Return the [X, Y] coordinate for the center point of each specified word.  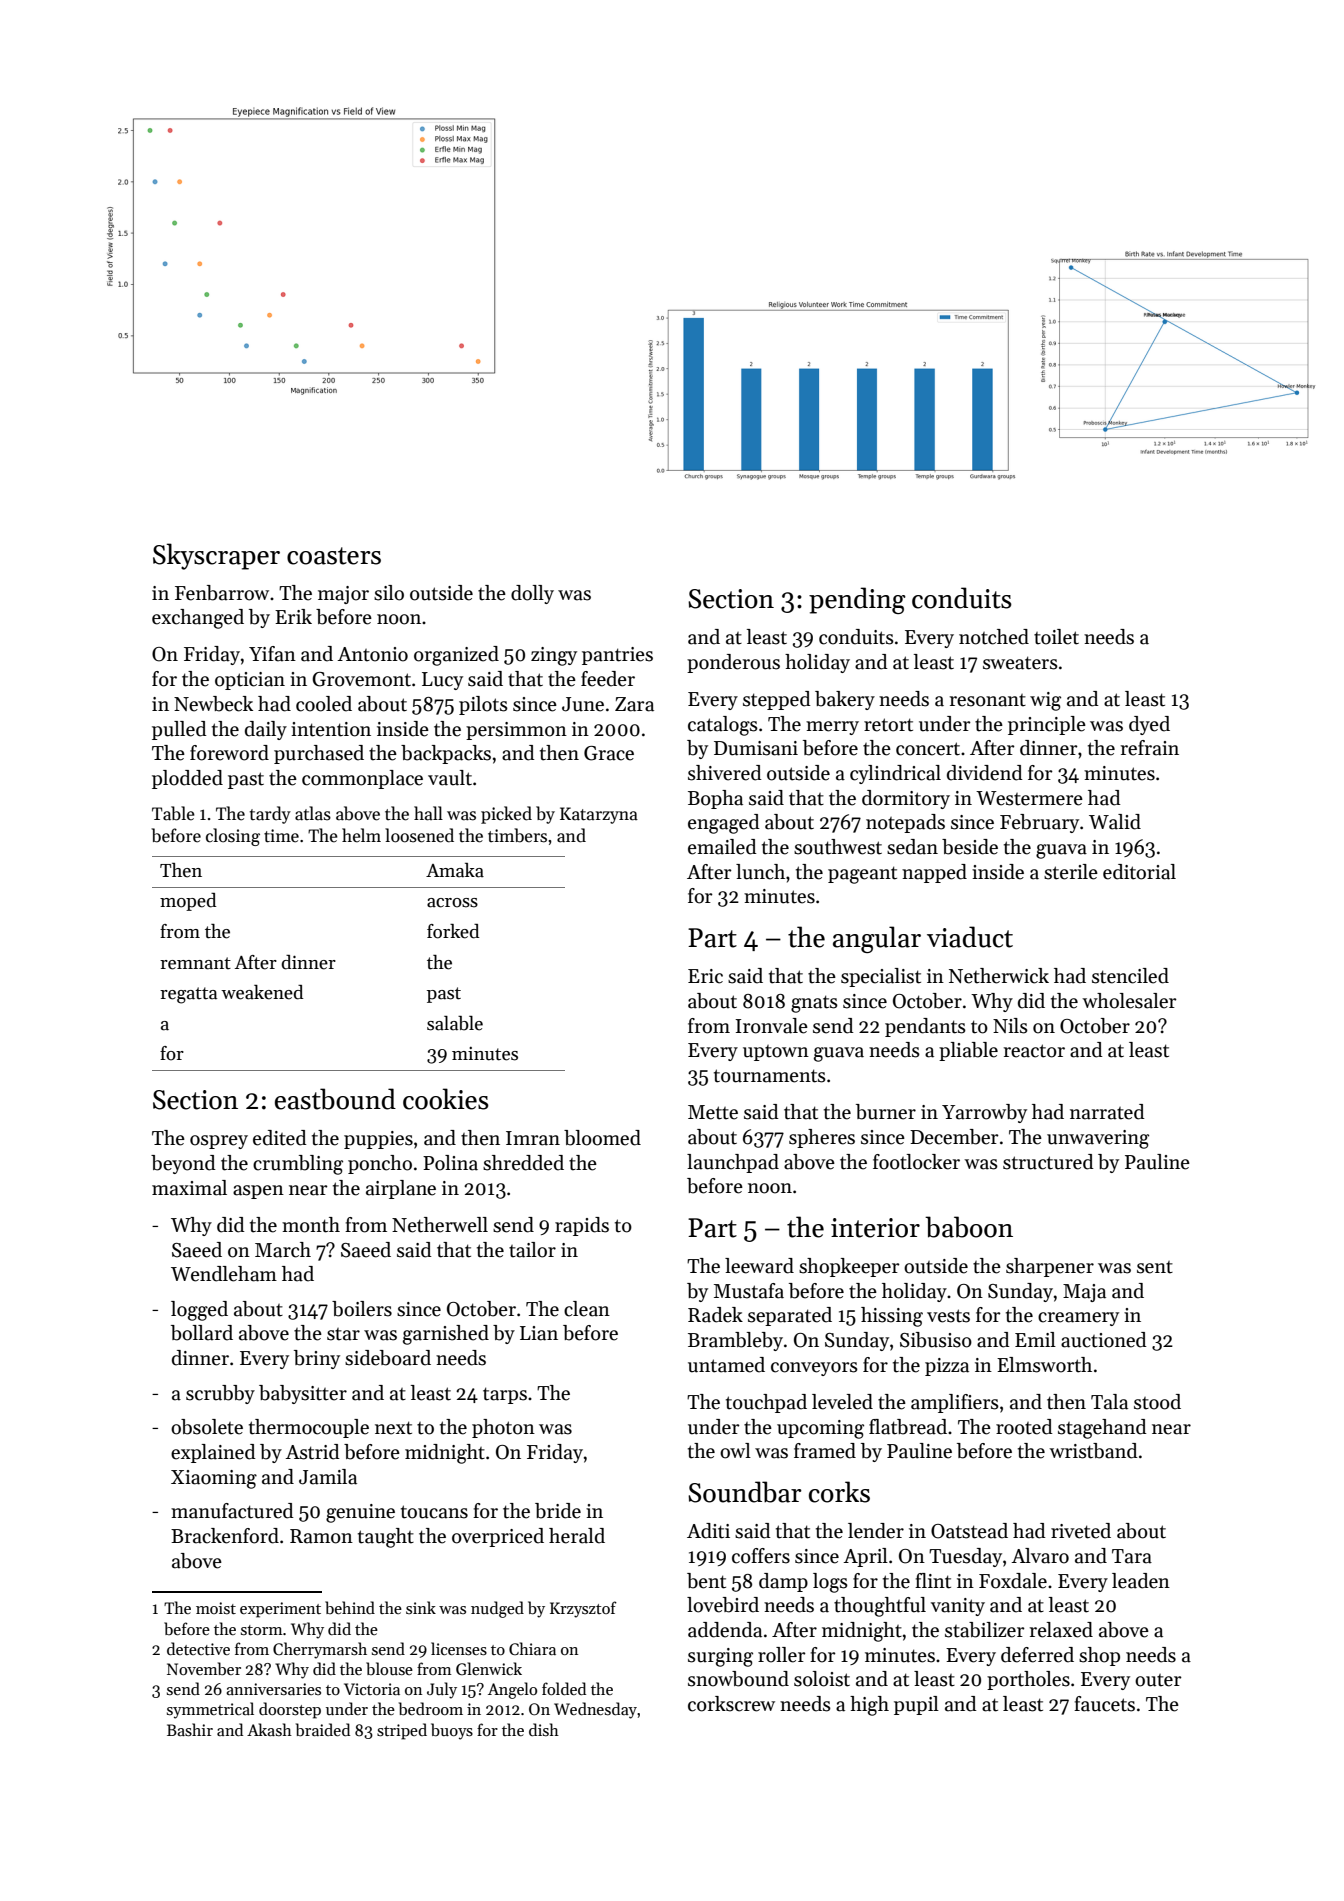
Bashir [190, 1730]
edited [280, 1138]
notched [994, 637]
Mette [713, 1112]
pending [857, 600]
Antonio [372, 654]
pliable [968, 1051]
